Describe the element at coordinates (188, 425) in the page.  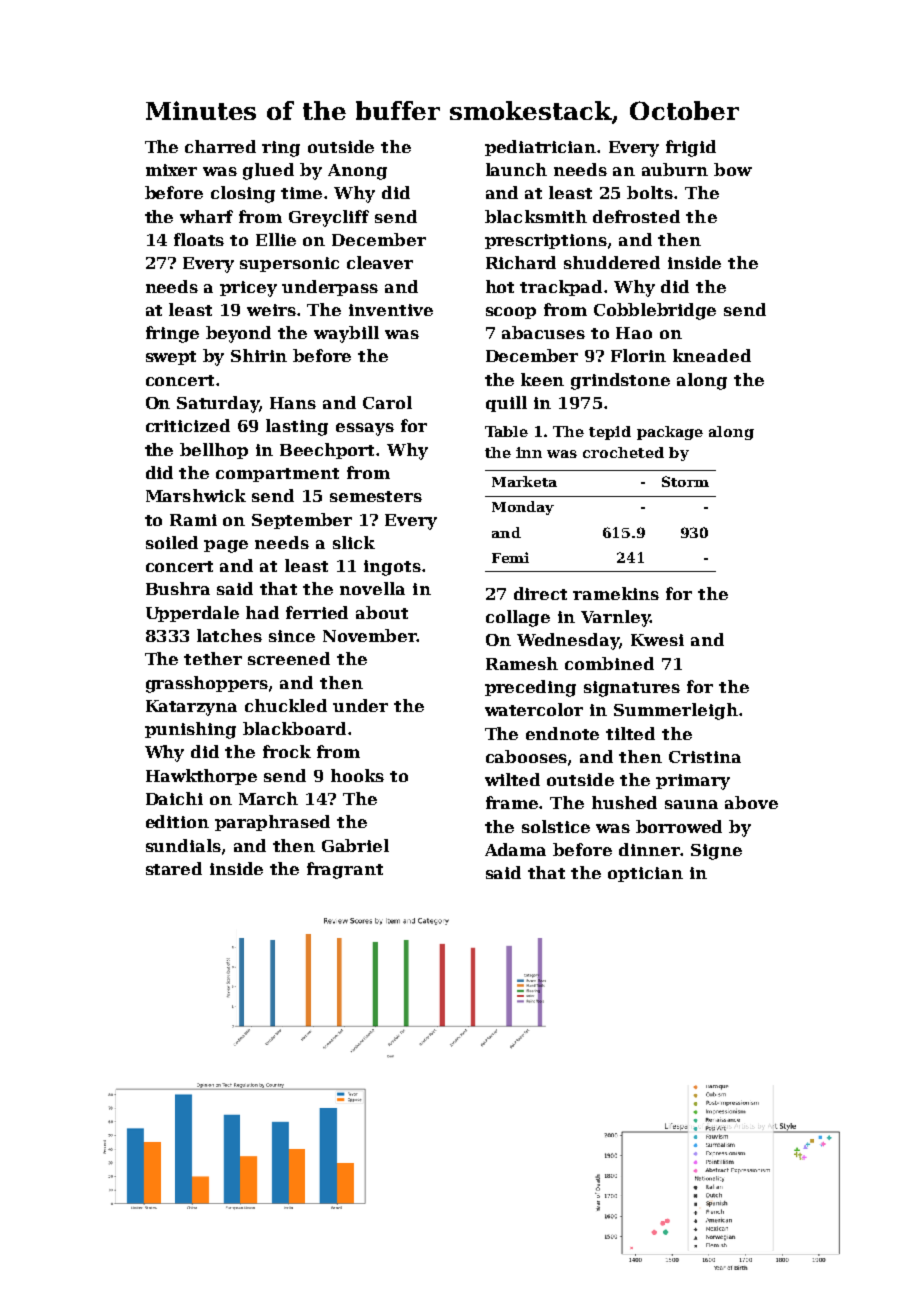
I see `criticized` at that location.
